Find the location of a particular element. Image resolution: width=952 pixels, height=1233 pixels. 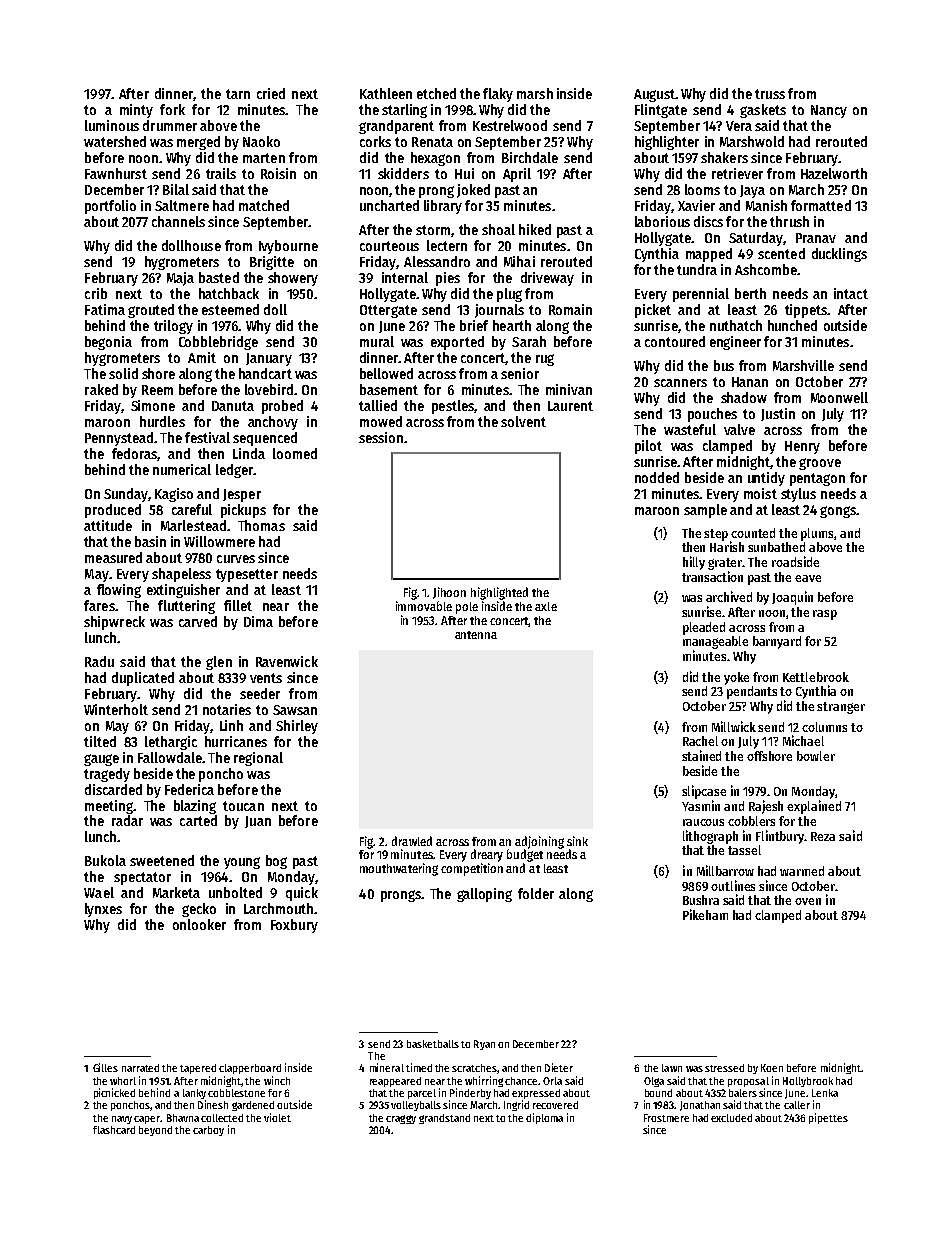

shakers is located at coordinates (724, 157).
